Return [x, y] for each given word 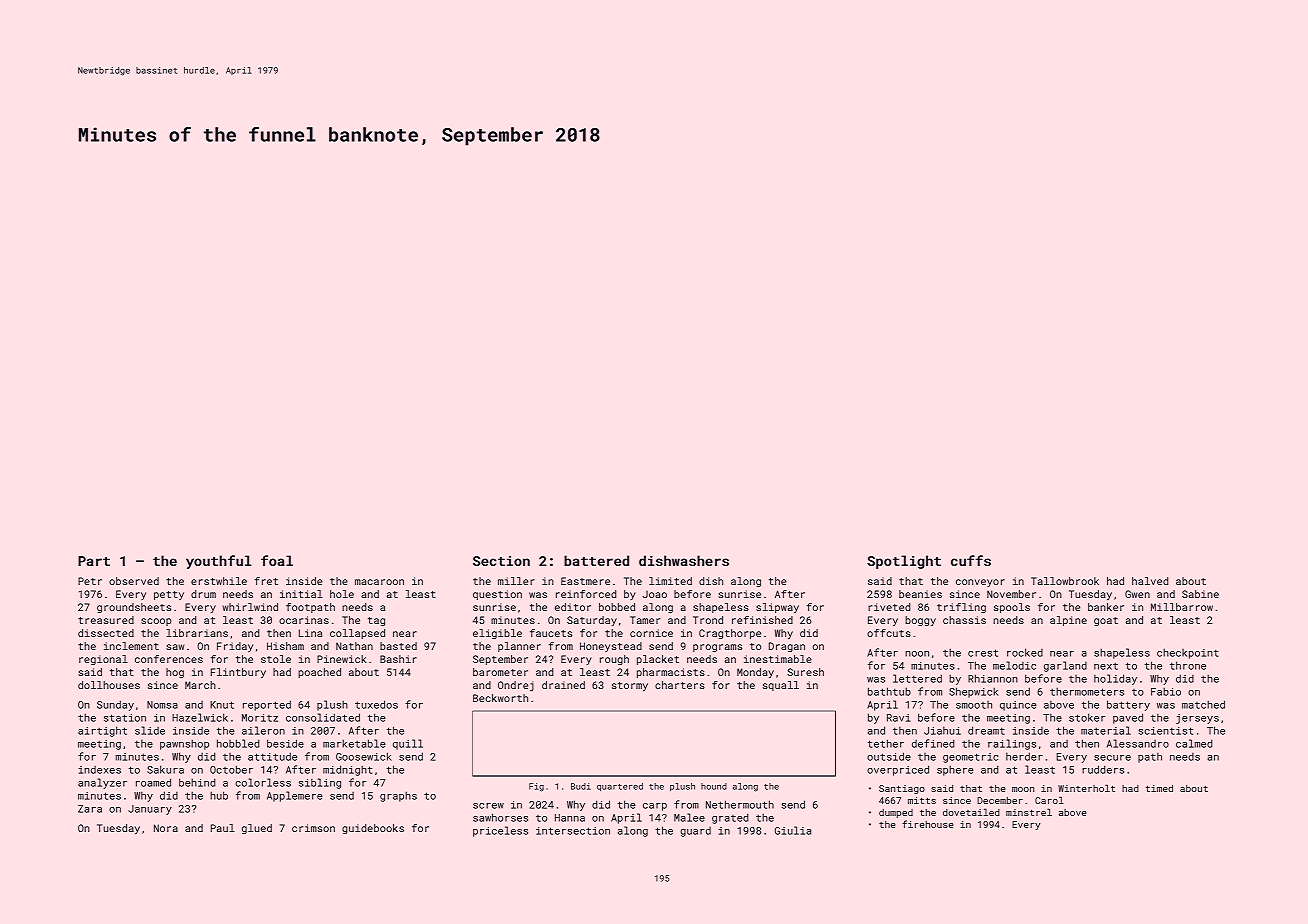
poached [319, 673]
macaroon [379, 582]
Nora [166, 828]
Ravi [899, 718]
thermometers [1087, 691]
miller [516, 581]
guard [695, 832]
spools [1012, 608]
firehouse [927, 824]
